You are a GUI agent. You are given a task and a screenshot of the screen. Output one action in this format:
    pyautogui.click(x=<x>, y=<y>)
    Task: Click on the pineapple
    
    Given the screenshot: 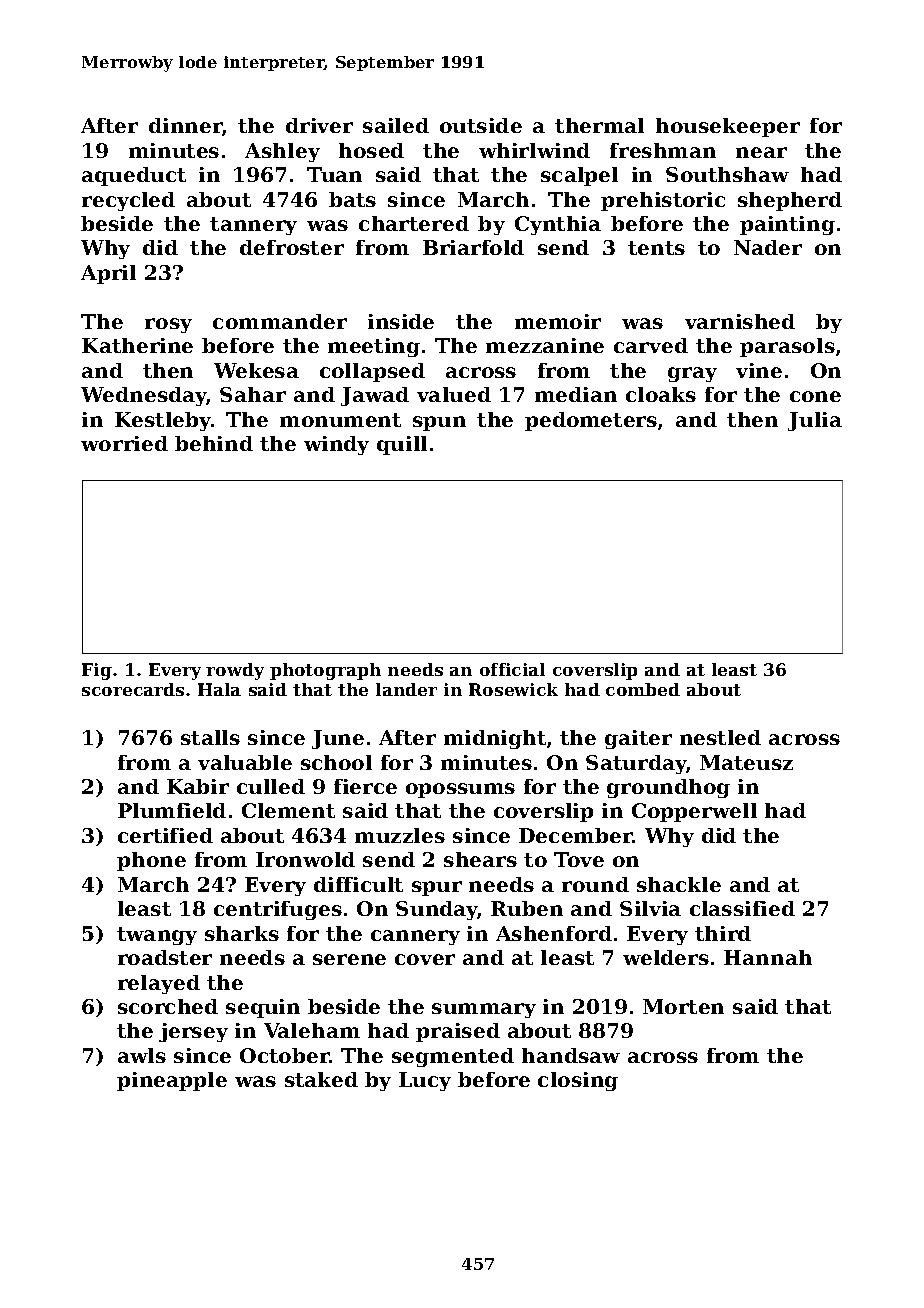 What is the action you would take?
    pyautogui.click(x=172, y=1081)
